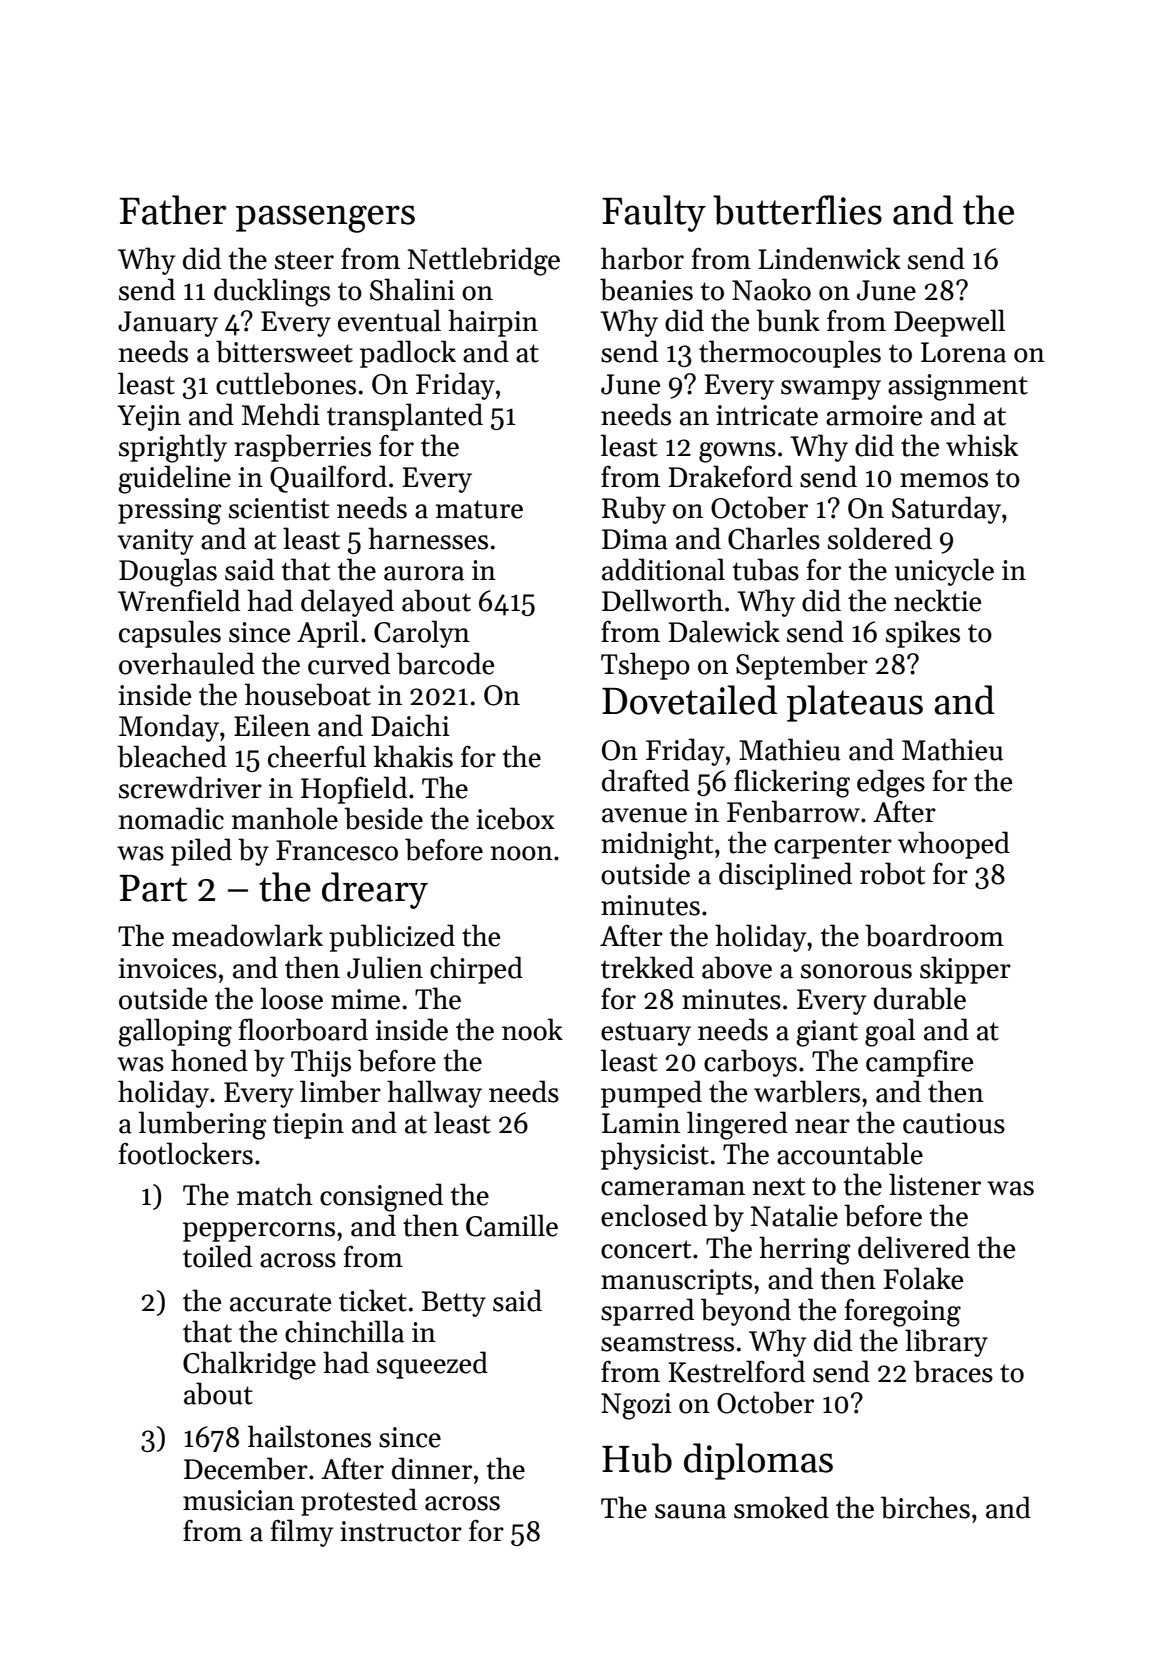 This screenshot has width=1165, height=1654. Describe the element at coordinates (946, 510) in the screenshot. I see `Saturday` at that location.
